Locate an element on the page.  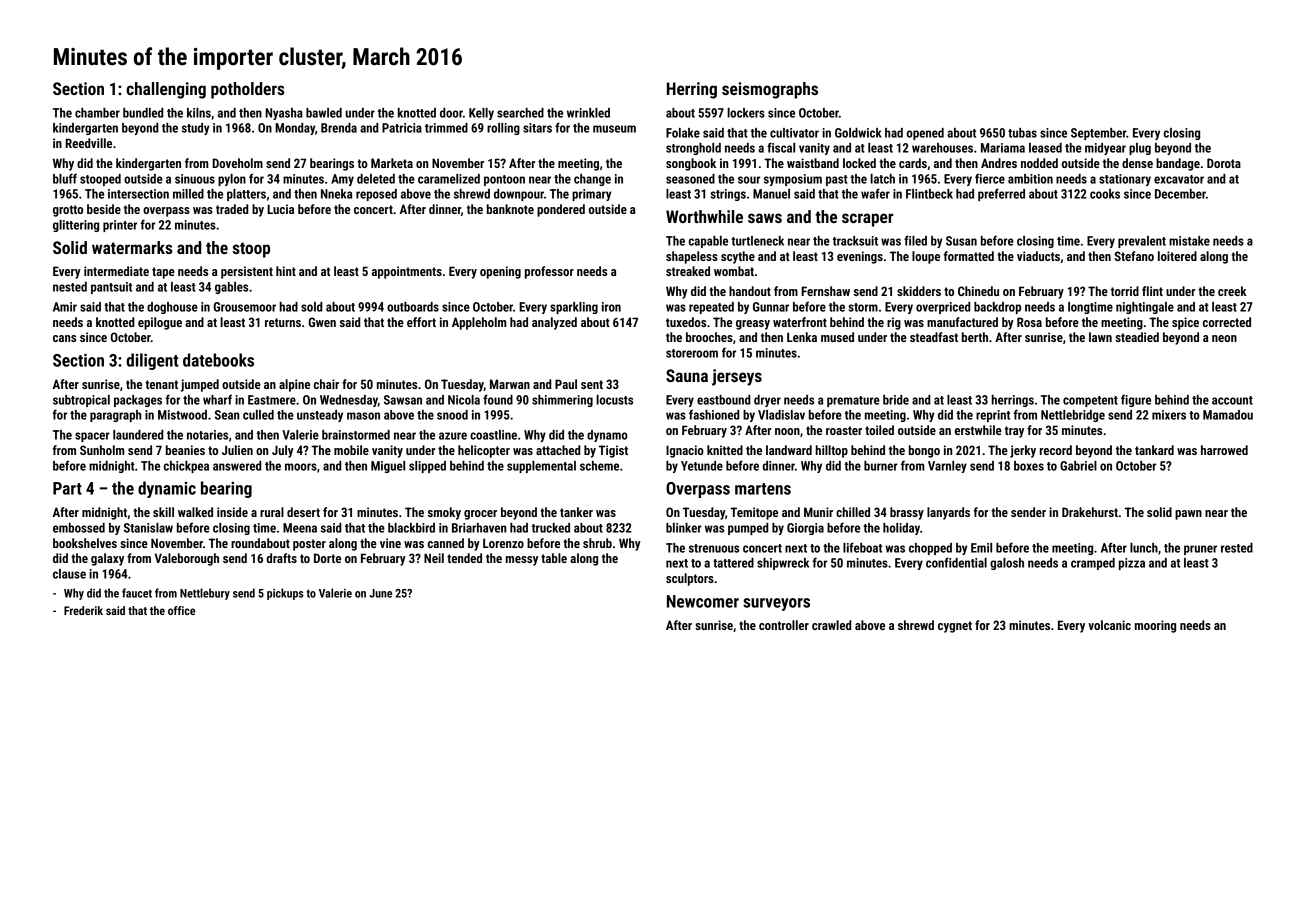
cooks is located at coordinates (1105, 194).
